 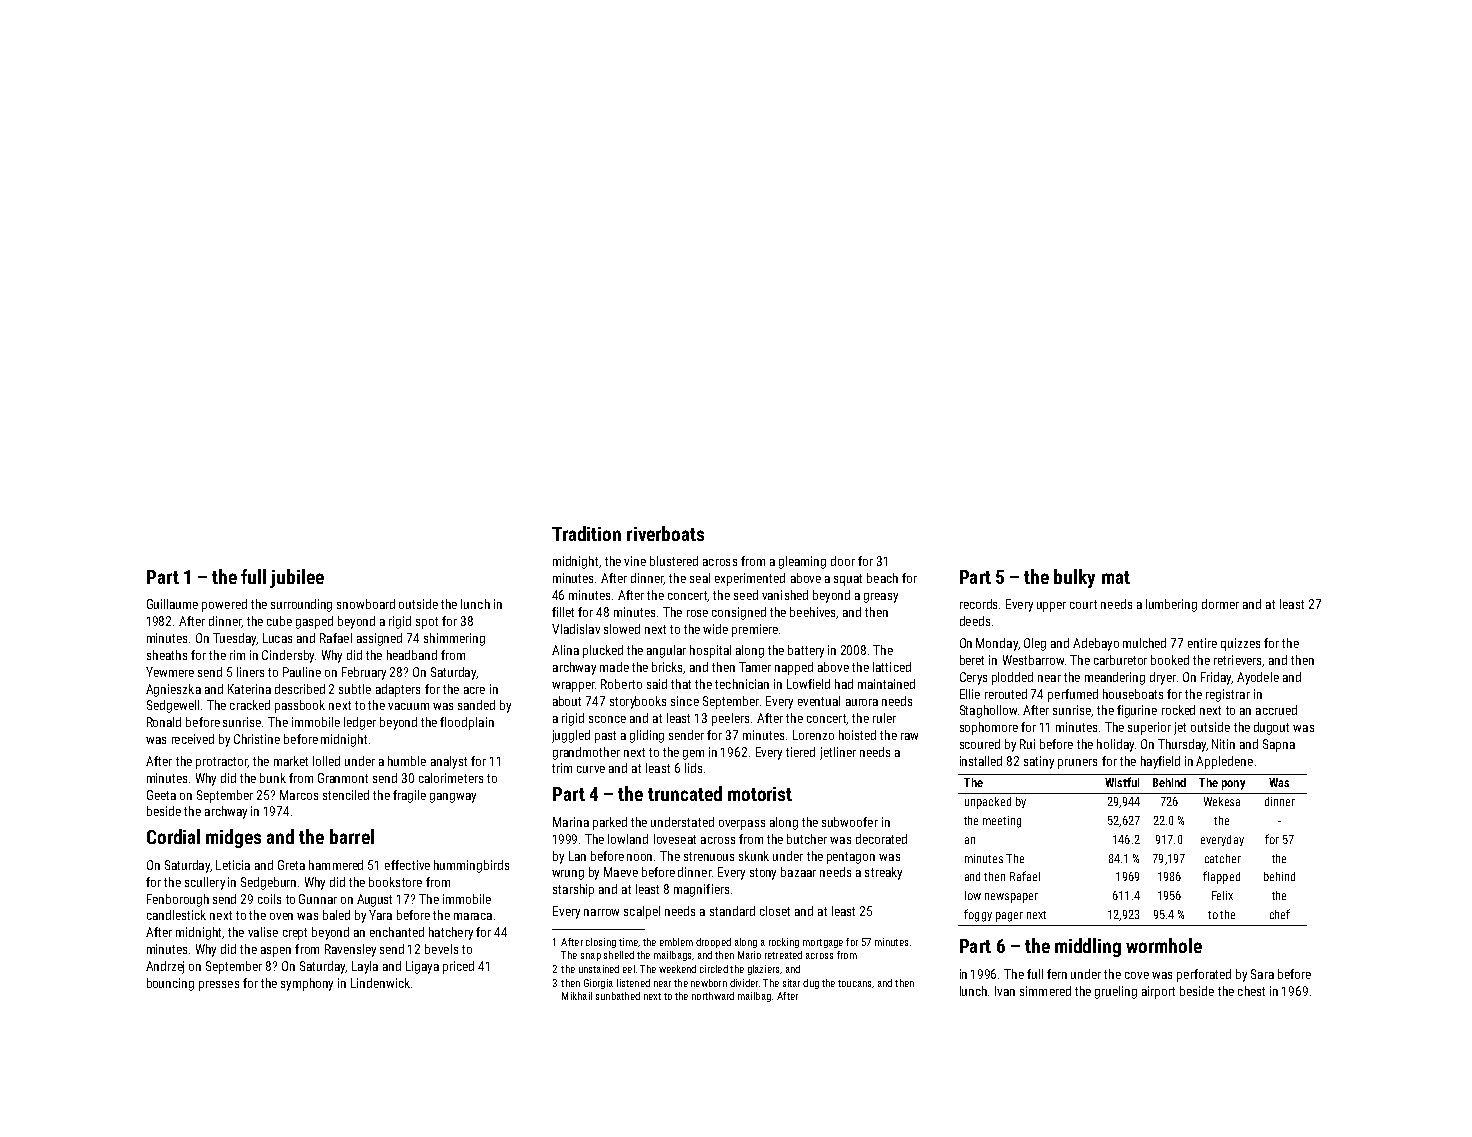 I want to click on barrel, so click(x=352, y=836).
